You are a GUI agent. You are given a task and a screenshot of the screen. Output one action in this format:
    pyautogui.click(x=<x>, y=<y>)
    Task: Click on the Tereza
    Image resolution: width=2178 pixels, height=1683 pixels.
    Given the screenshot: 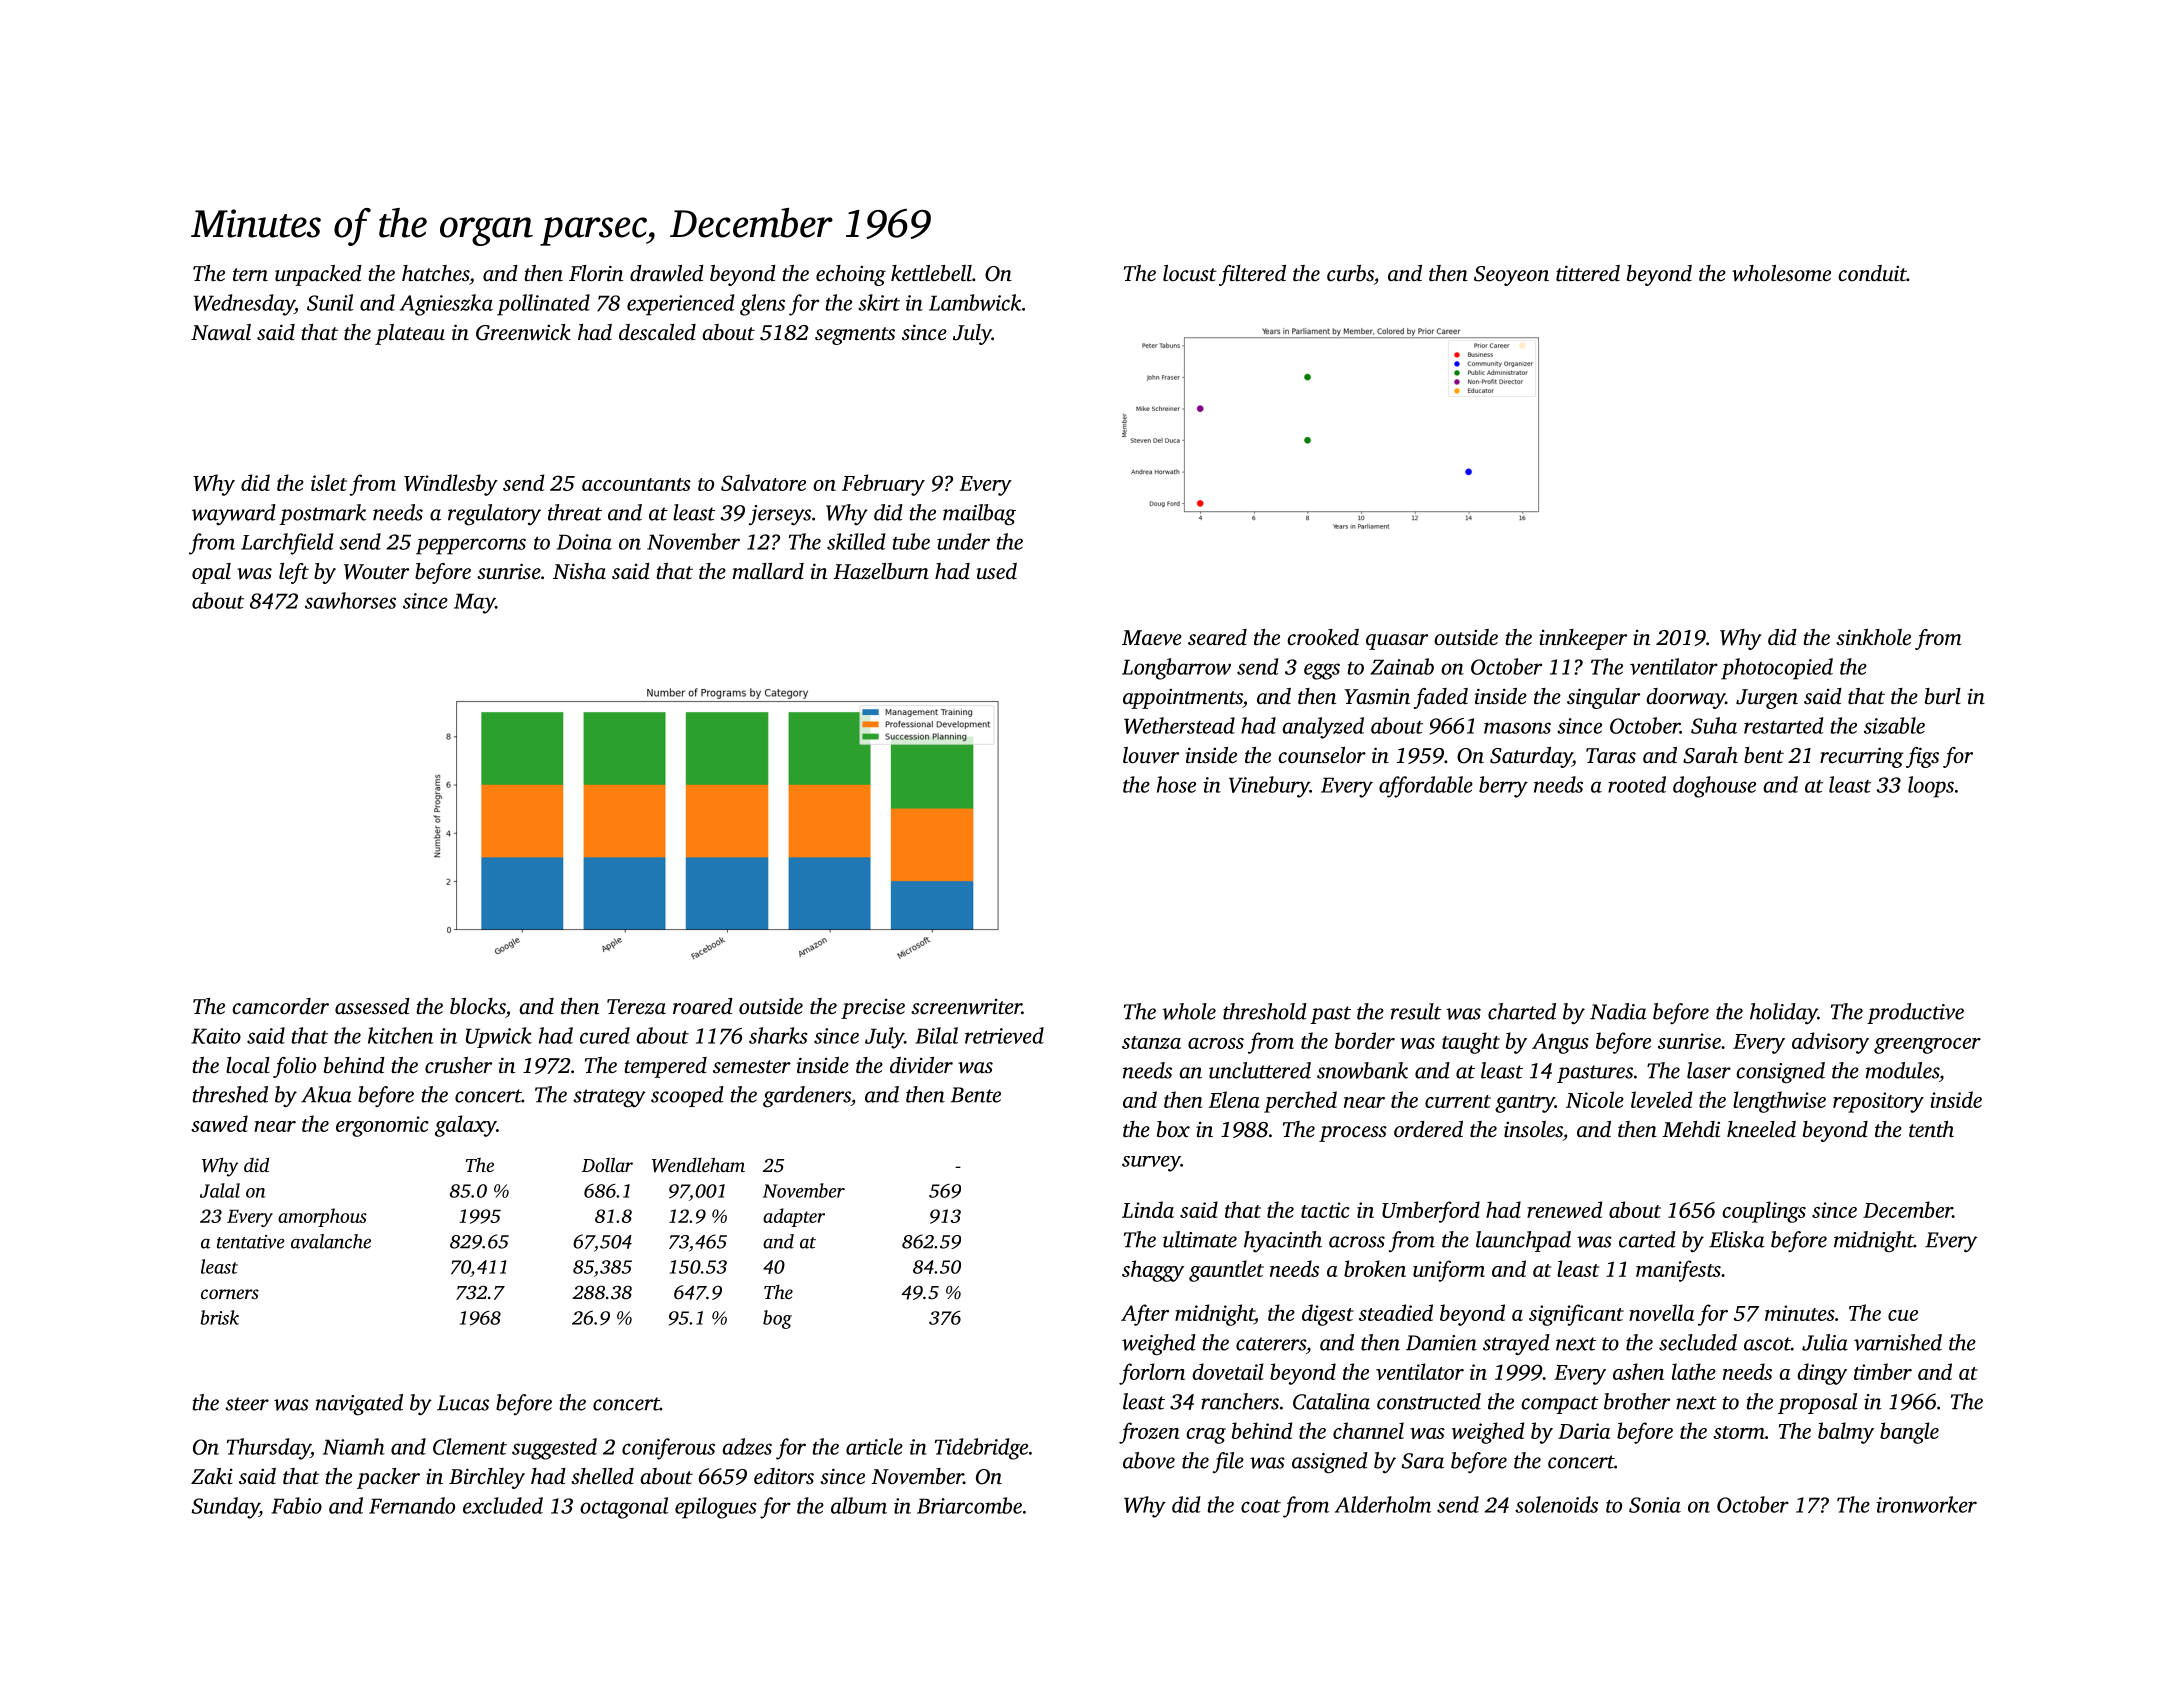 What is the action you would take?
    pyautogui.click(x=636, y=1007)
